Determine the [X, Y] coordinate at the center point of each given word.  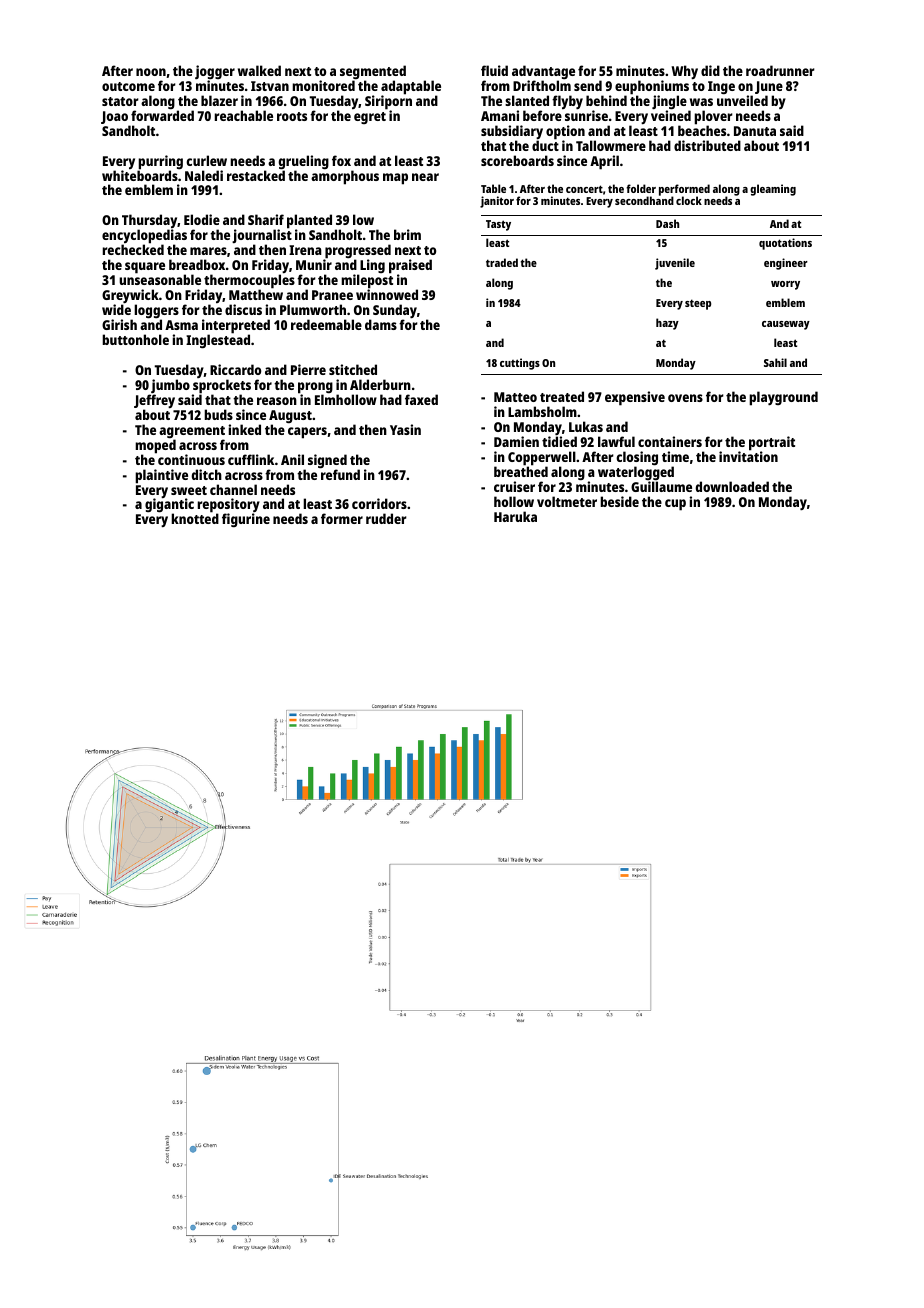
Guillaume [661, 487]
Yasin [405, 429]
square [145, 268]
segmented [373, 72]
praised [410, 267]
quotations [785, 244]
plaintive [161, 476]
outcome [128, 86]
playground [783, 398]
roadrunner [780, 70]
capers [307, 433]
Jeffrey [154, 401]
